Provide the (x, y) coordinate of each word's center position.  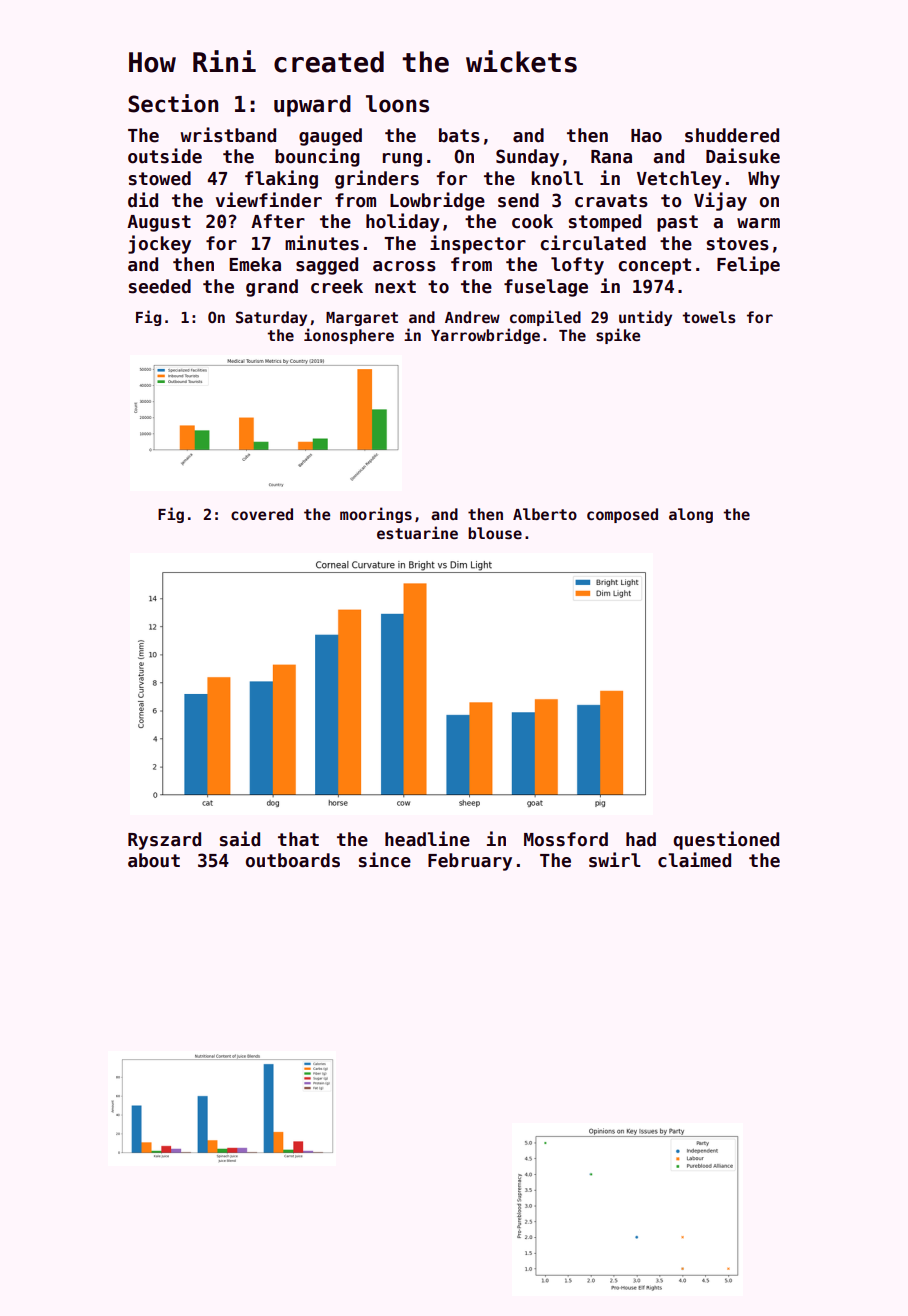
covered (262, 514)
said (240, 839)
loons (397, 104)
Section (173, 103)
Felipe (748, 265)
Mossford (566, 839)
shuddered (732, 135)
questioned (726, 840)
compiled (545, 318)
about (154, 860)
